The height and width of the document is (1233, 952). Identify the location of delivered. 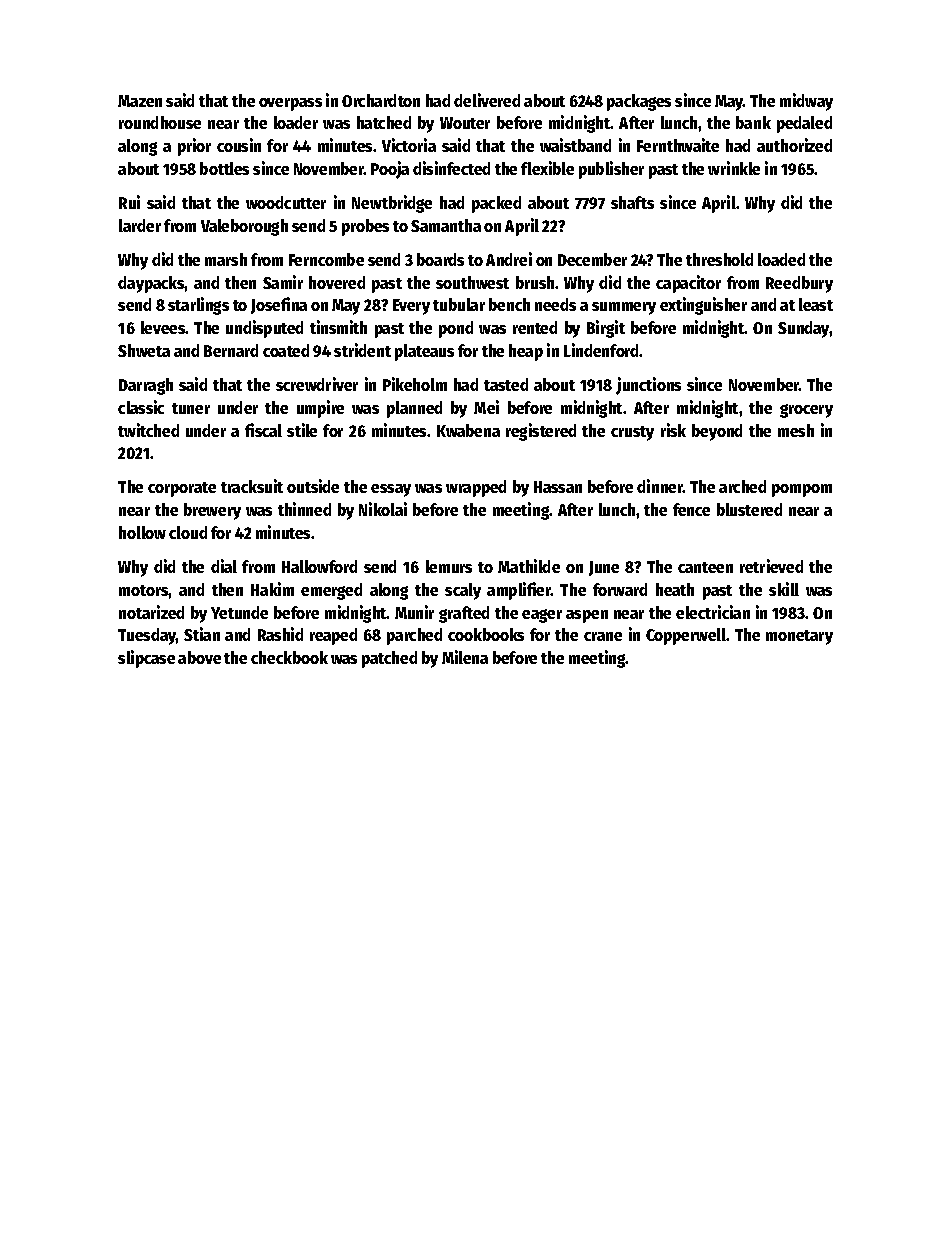
(487, 100).
